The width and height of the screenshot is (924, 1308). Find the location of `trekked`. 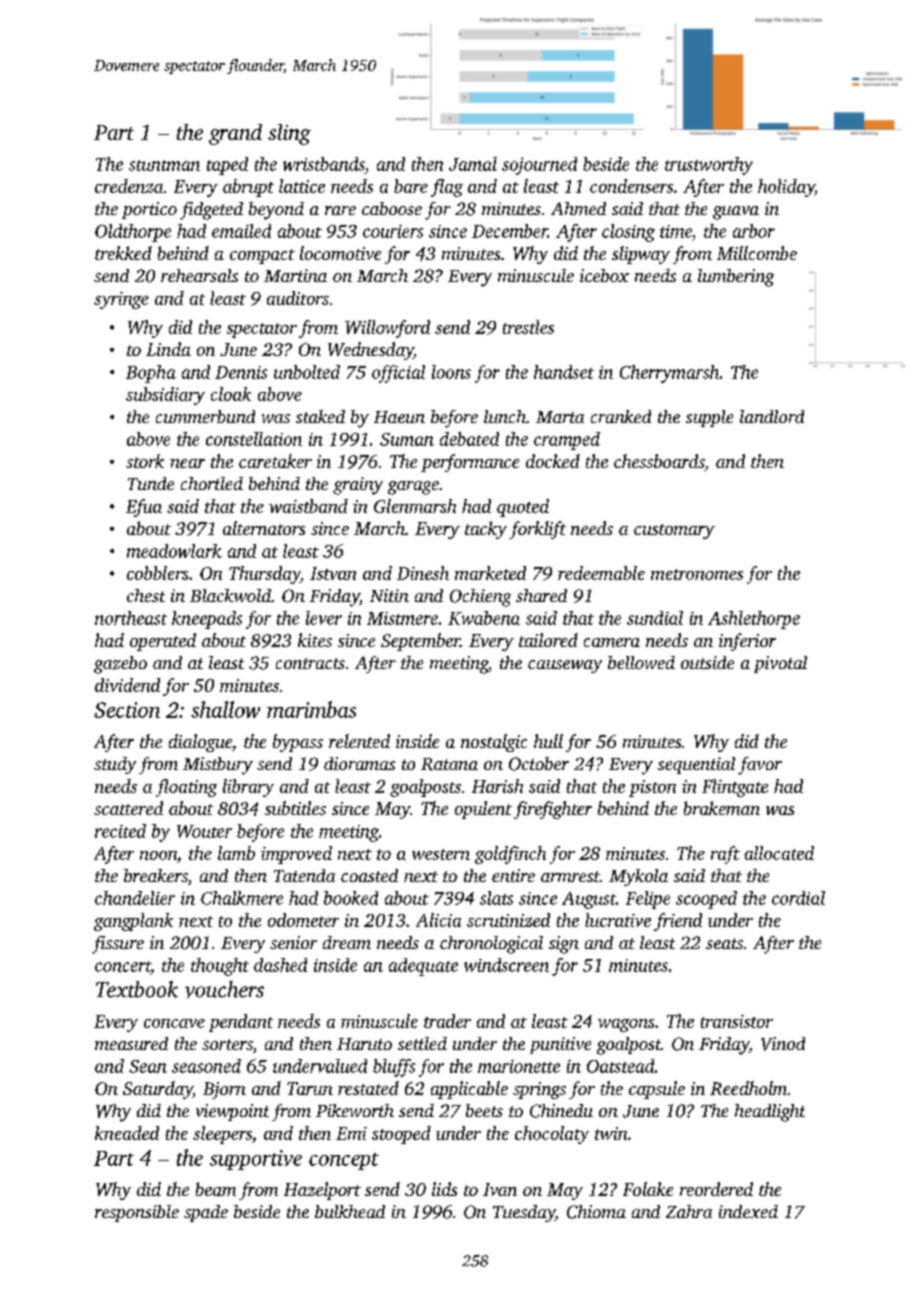

trekked is located at coordinates (123, 253).
